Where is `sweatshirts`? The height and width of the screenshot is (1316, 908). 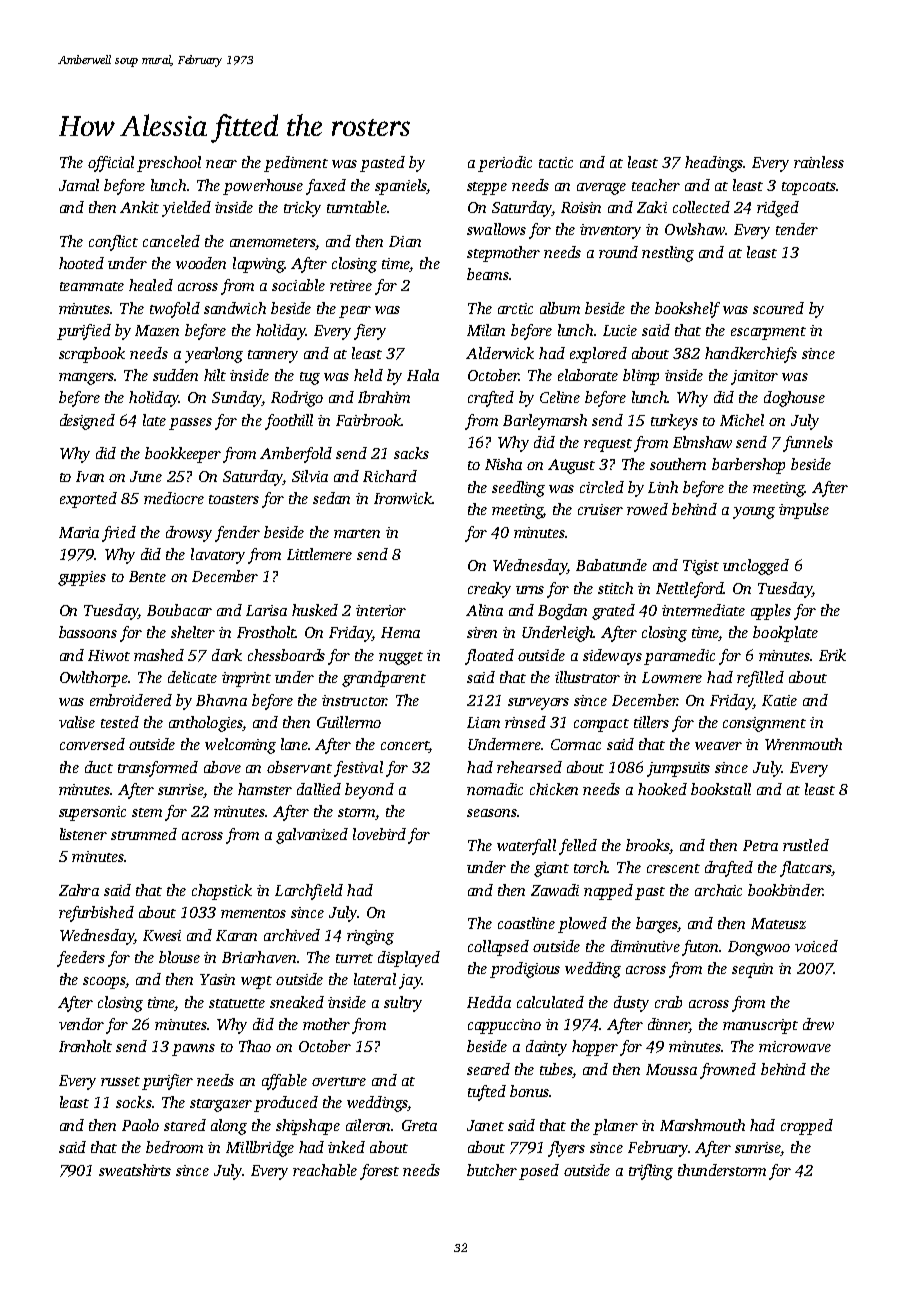 sweatshirts is located at coordinates (135, 1170).
